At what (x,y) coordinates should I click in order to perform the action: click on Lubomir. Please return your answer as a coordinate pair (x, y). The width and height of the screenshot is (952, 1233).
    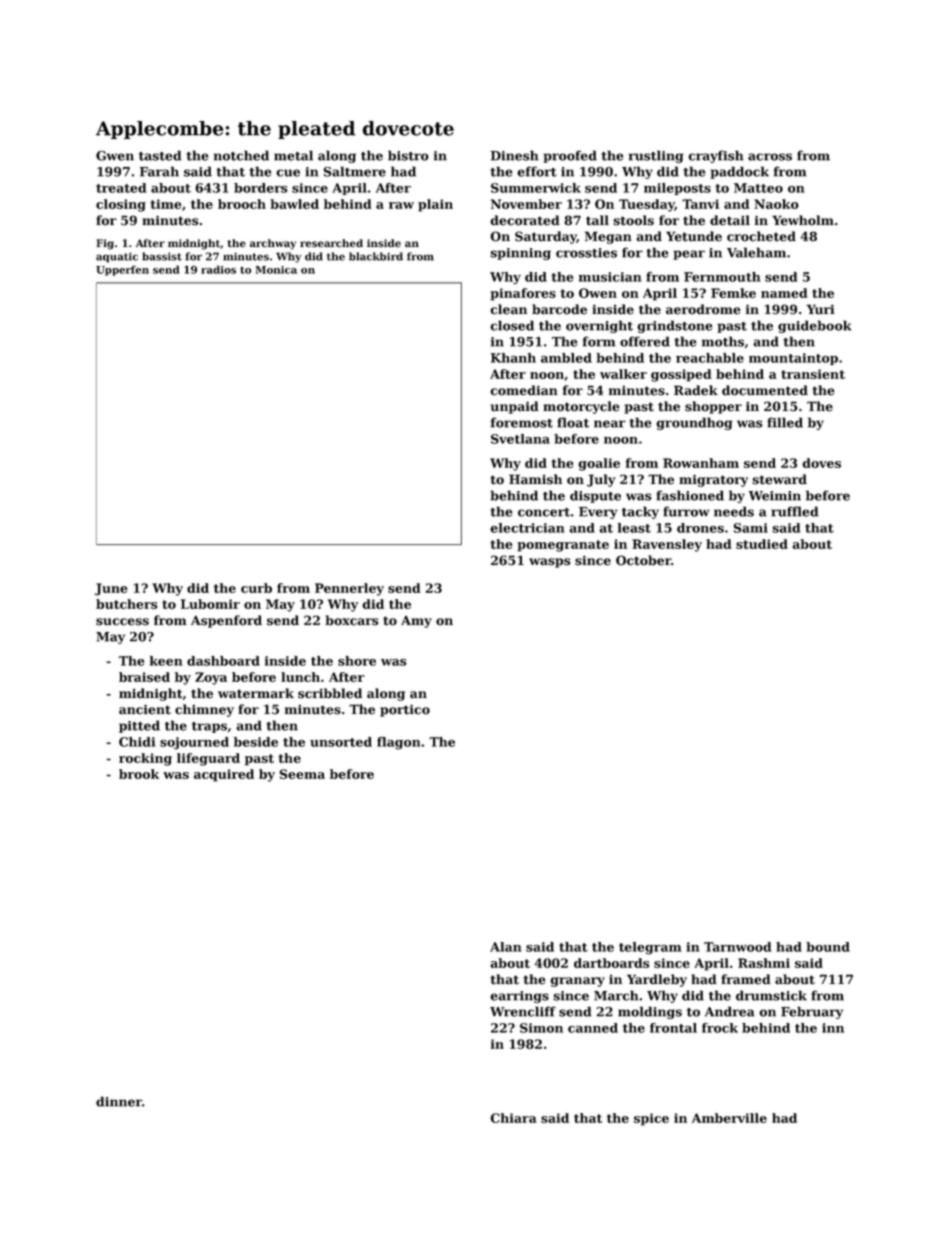
    Looking at the image, I should click on (210, 604).
